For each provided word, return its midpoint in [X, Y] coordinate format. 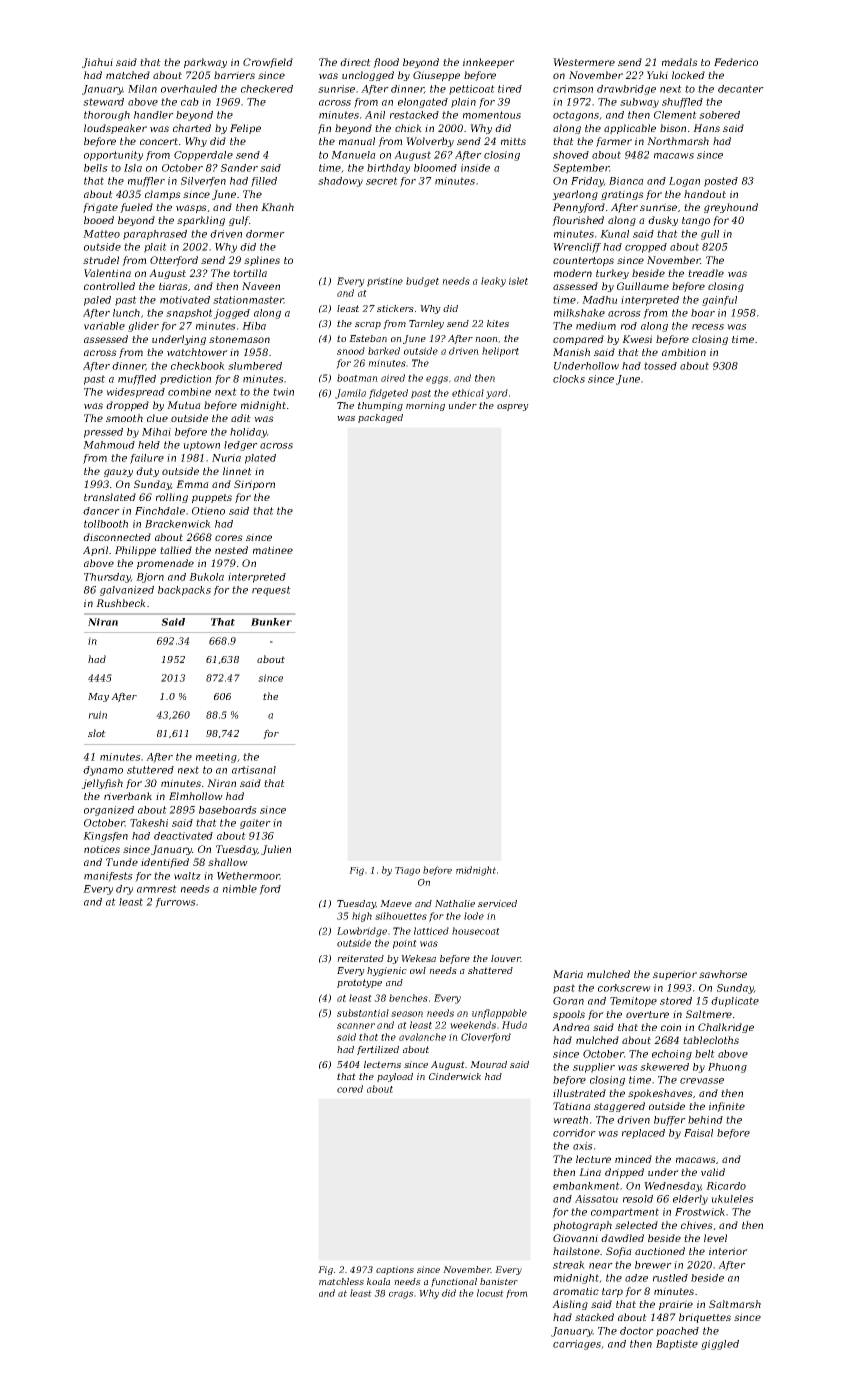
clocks [569, 379]
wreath [570, 1120]
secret [382, 181]
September [581, 169]
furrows [175, 903]
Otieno [208, 511]
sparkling [201, 221]
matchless [341, 1281]
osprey [513, 407]
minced [633, 1159]
